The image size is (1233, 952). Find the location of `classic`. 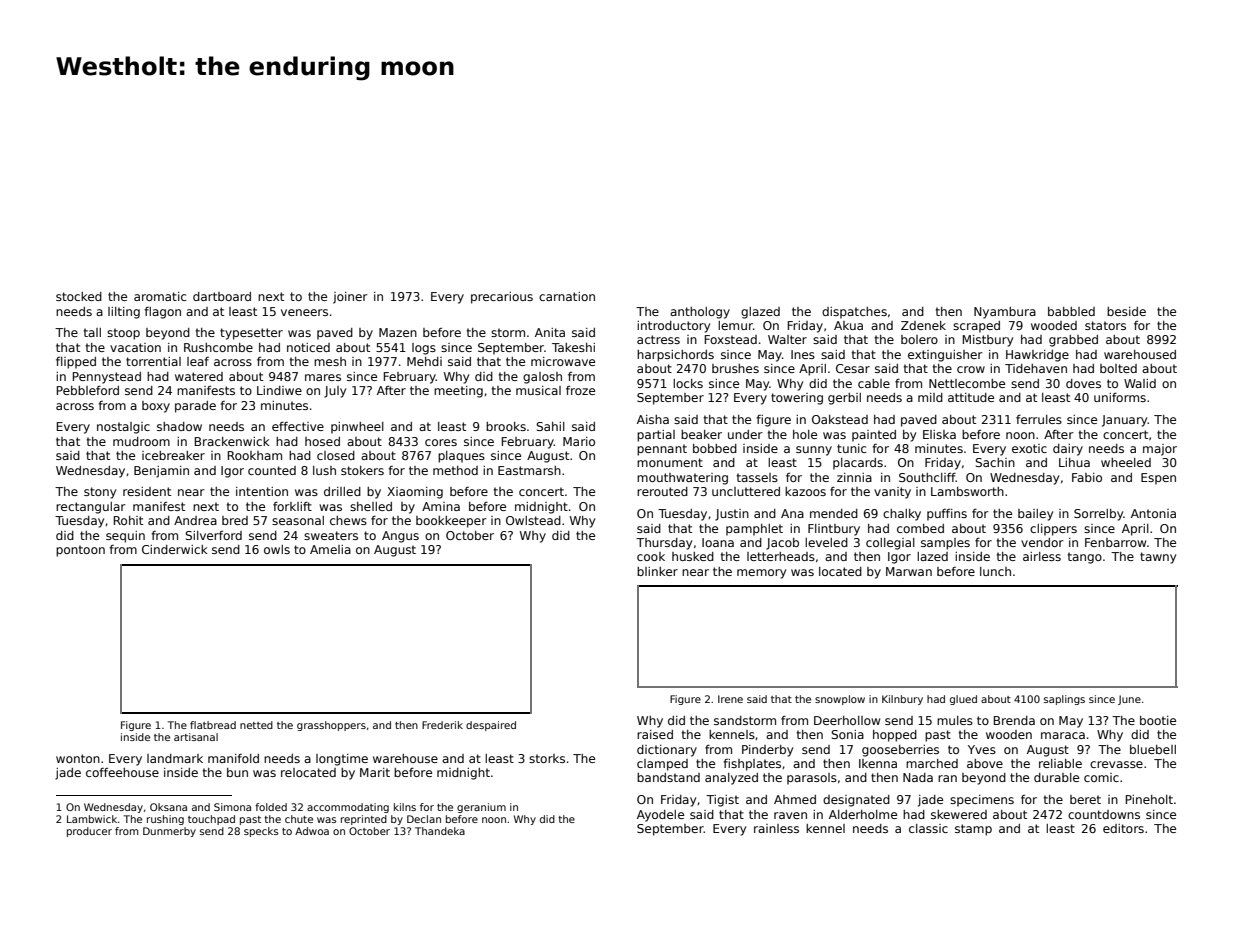

classic is located at coordinates (928, 828).
